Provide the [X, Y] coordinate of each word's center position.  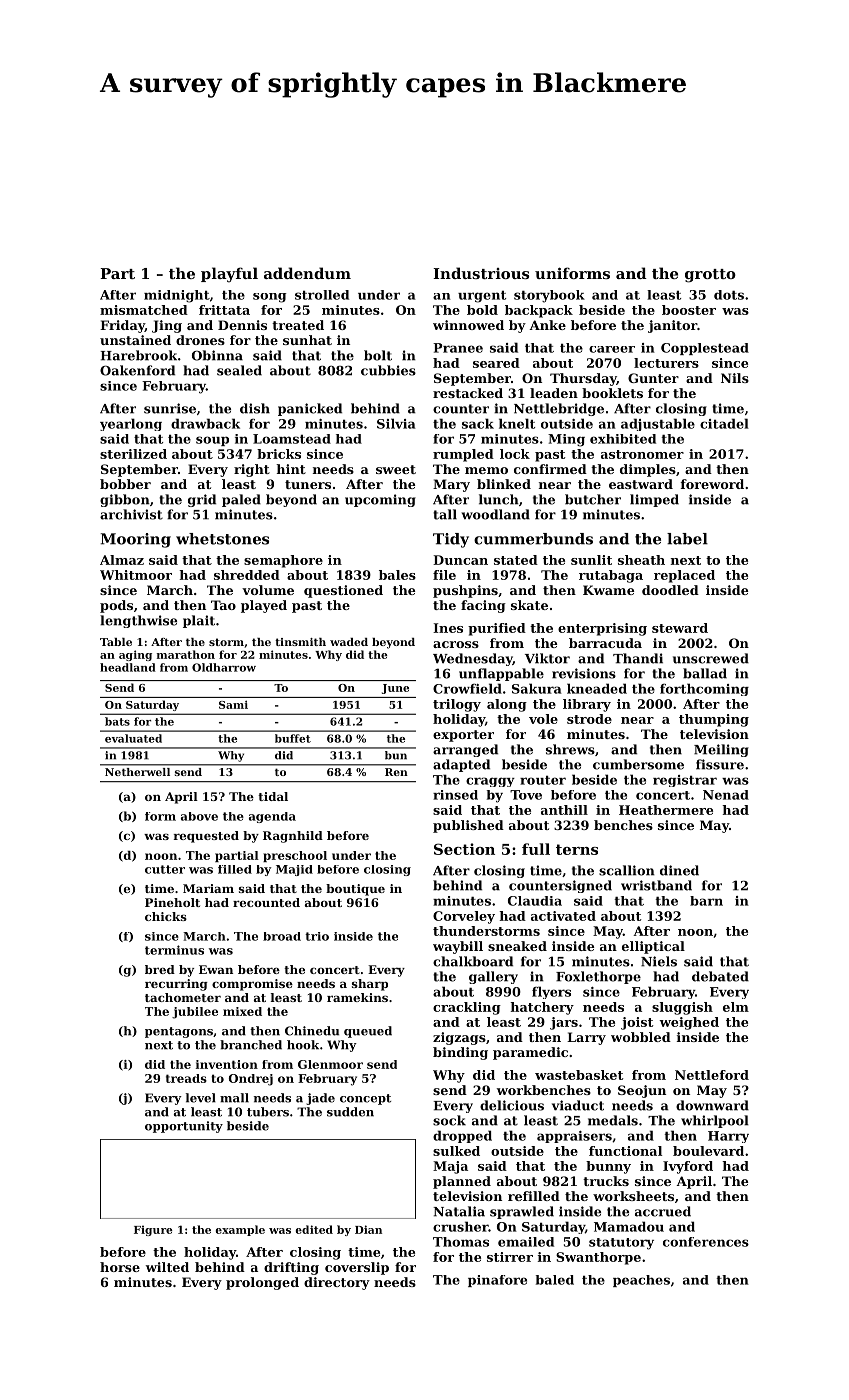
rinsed [455, 795]
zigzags [459, 1038]
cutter [165, 869]
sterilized [133, 454]
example [240, 1230]
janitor [672, 326]
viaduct [578, 1105]
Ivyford [688, 1167]
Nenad [726, 795]
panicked [310, 409]
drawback [205, 423]
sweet [396, 469]
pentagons [179, 1032]
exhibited [623, 439]
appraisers [574, 1137]
